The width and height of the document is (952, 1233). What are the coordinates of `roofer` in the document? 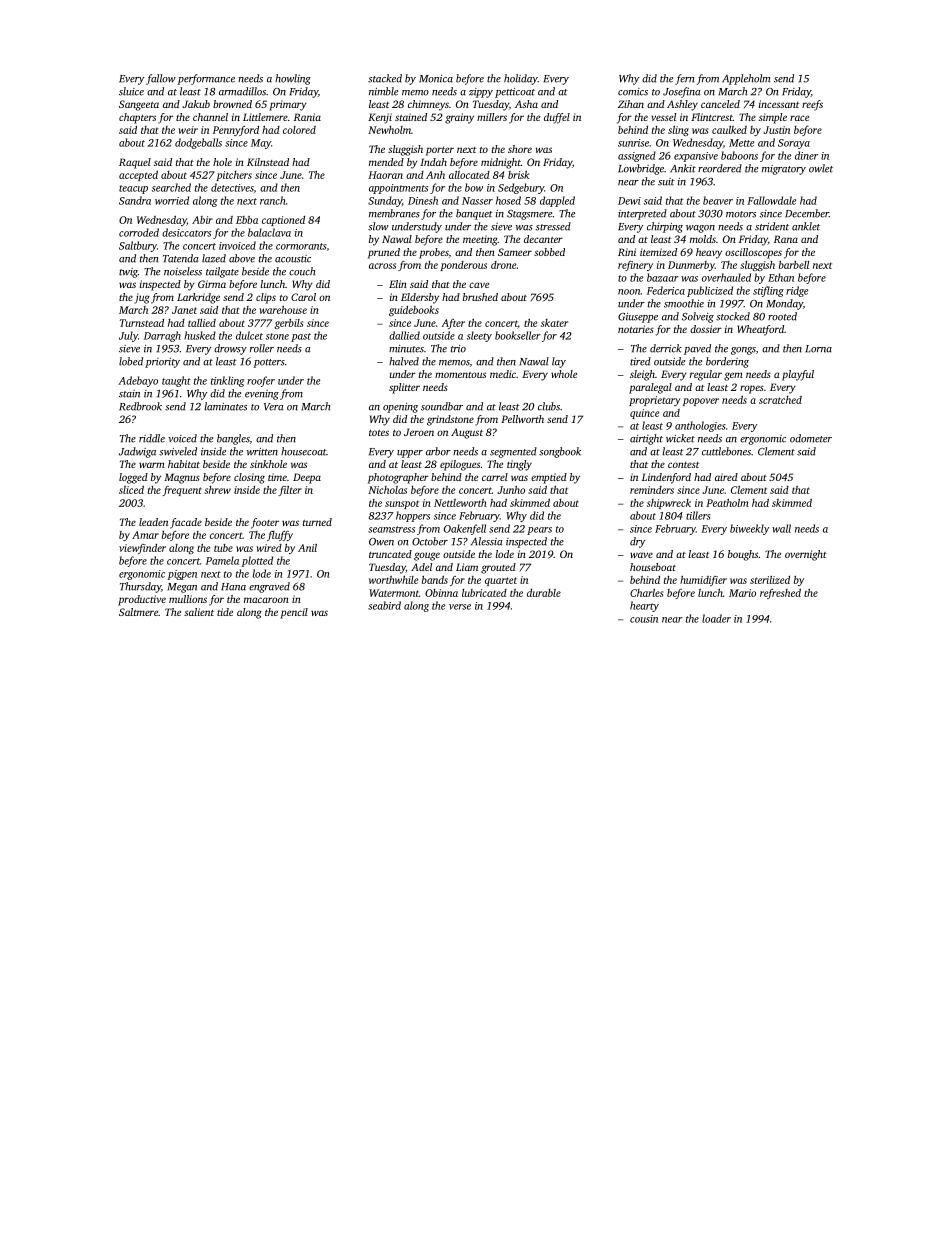 It's located at (261, 381).
